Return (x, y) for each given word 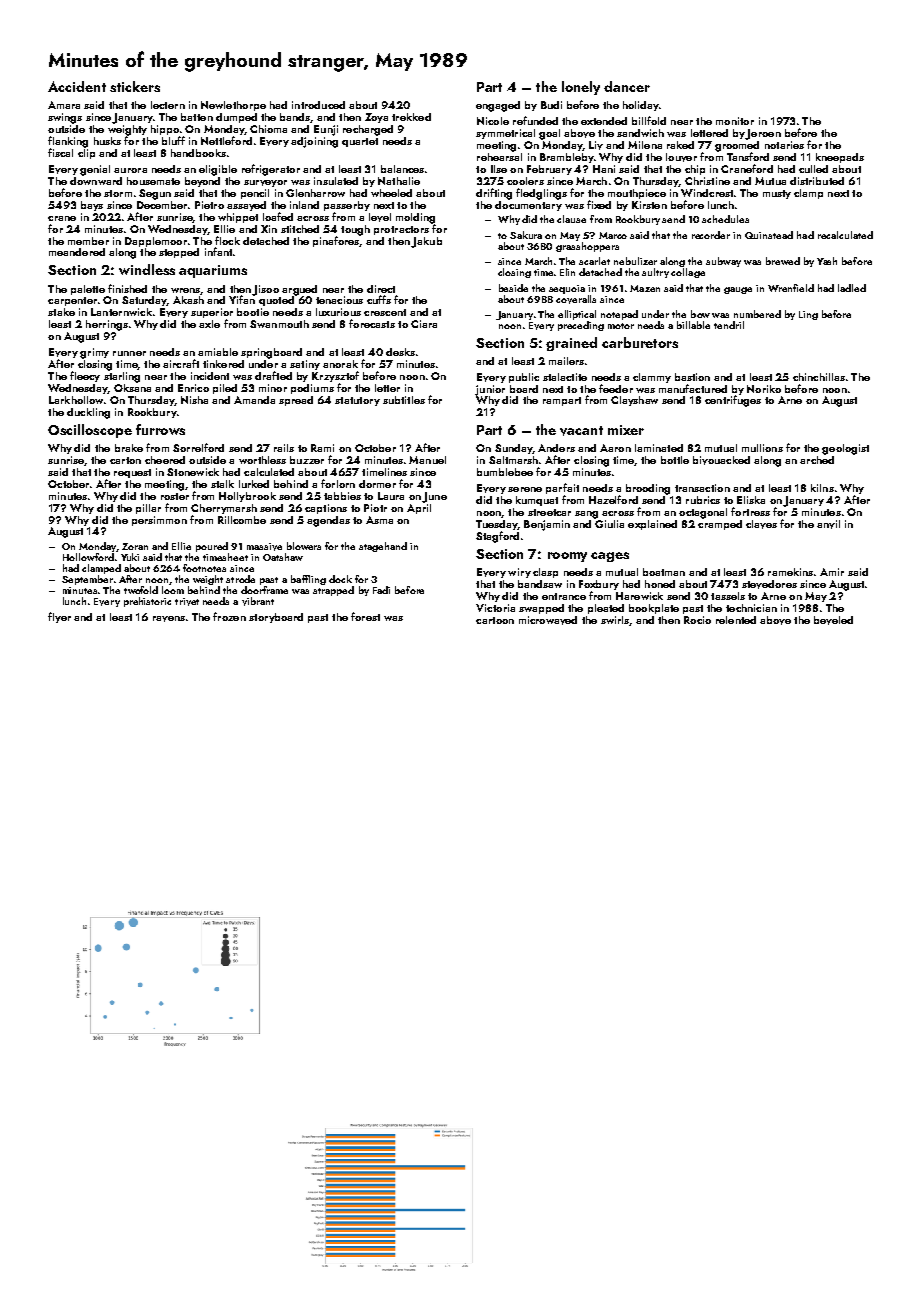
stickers (135, 86)
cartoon (495, 620)
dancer (627, 86)
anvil (828, 524)
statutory (357, 401)
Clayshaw (634, 401)
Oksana (132, 388)
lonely (581, 88)
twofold (141, 590)
